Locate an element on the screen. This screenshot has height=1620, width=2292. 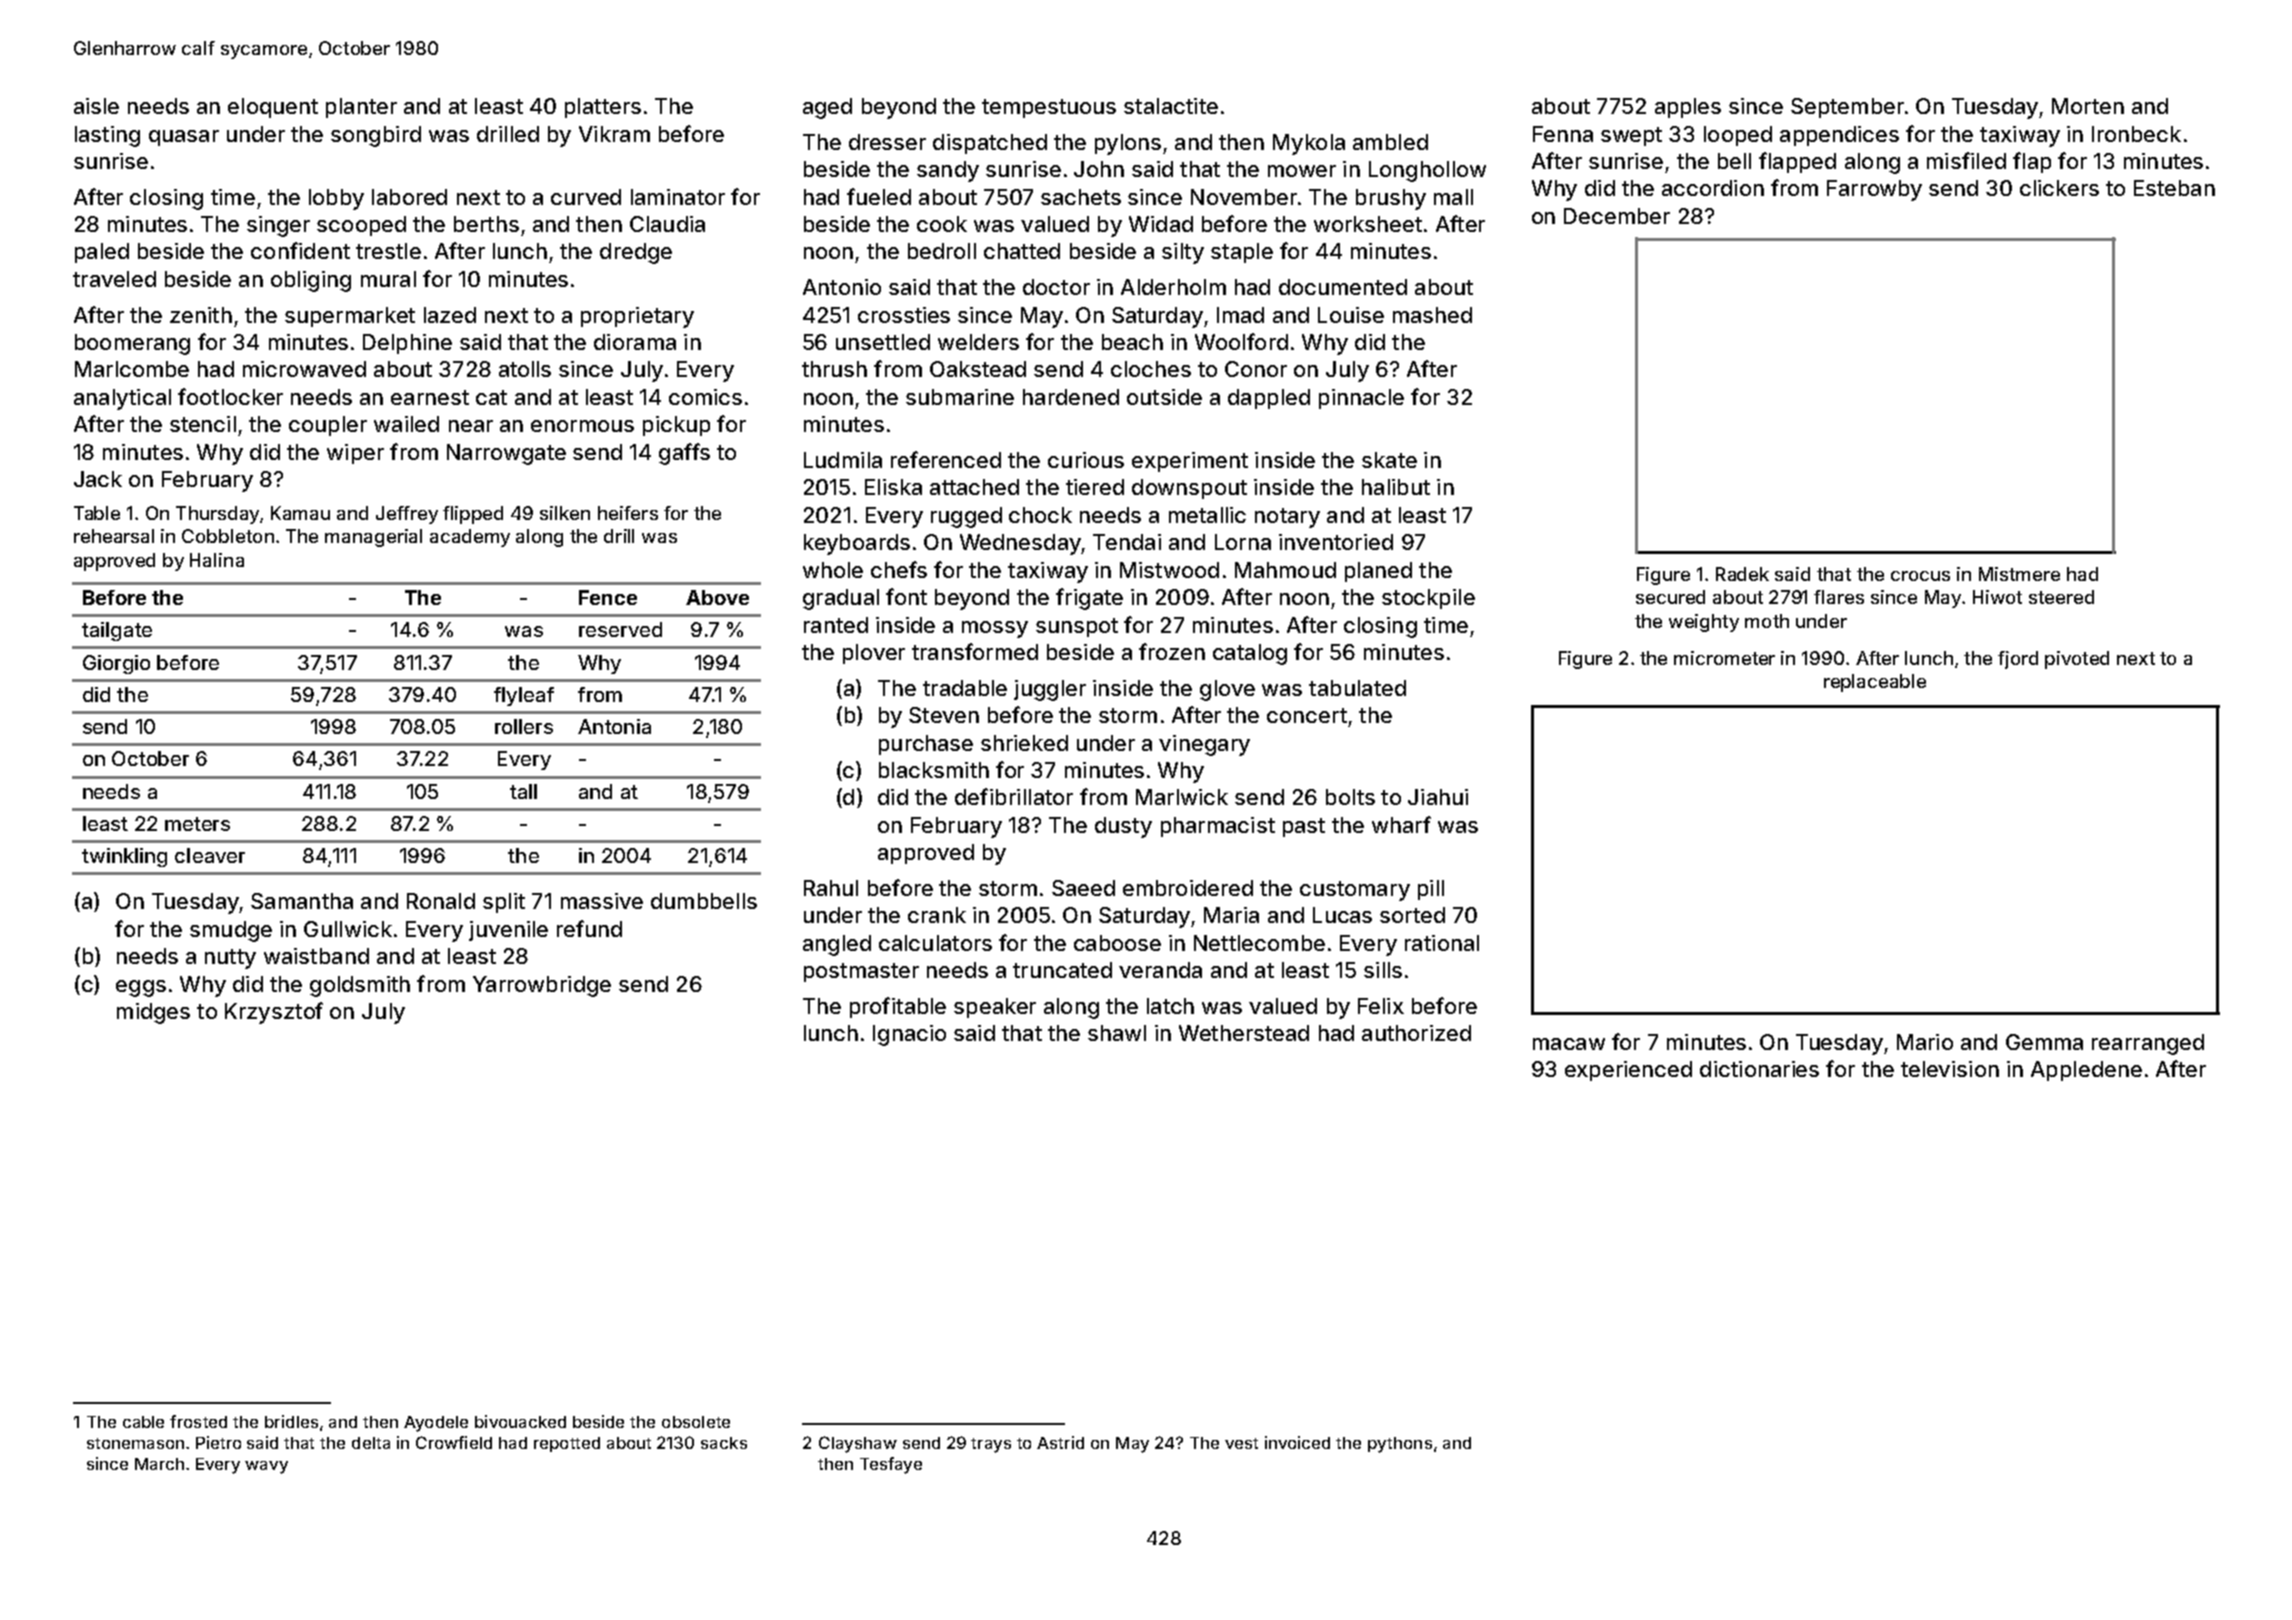
reserved is located at coordinates (620, 629).
